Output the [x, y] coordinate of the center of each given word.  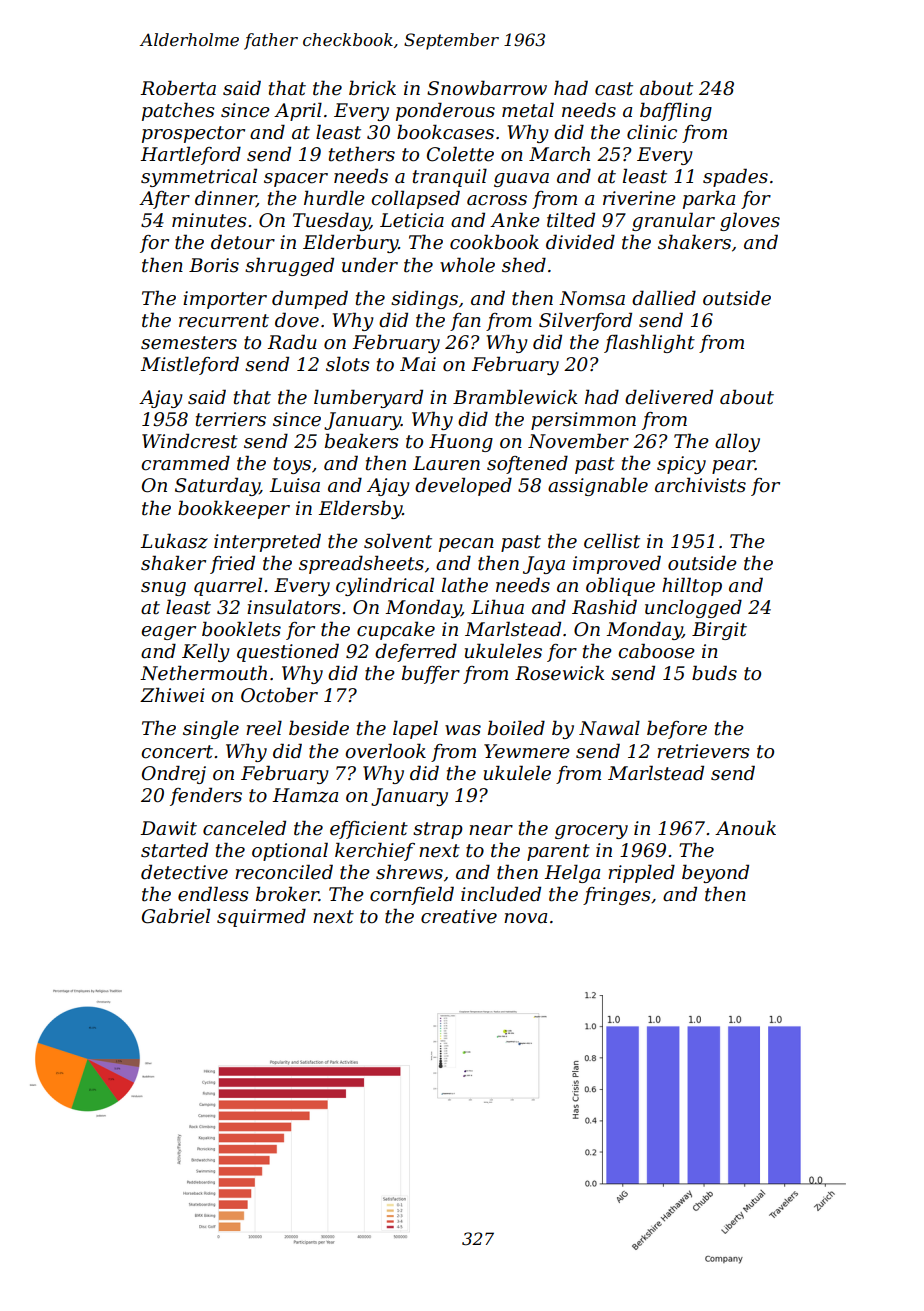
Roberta [178, 88]
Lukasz [174, 541]
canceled [244, 828]
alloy [737, 442]
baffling [676, 111]
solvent [398, 541]
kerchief [375, 851]
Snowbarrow [487, 88]
